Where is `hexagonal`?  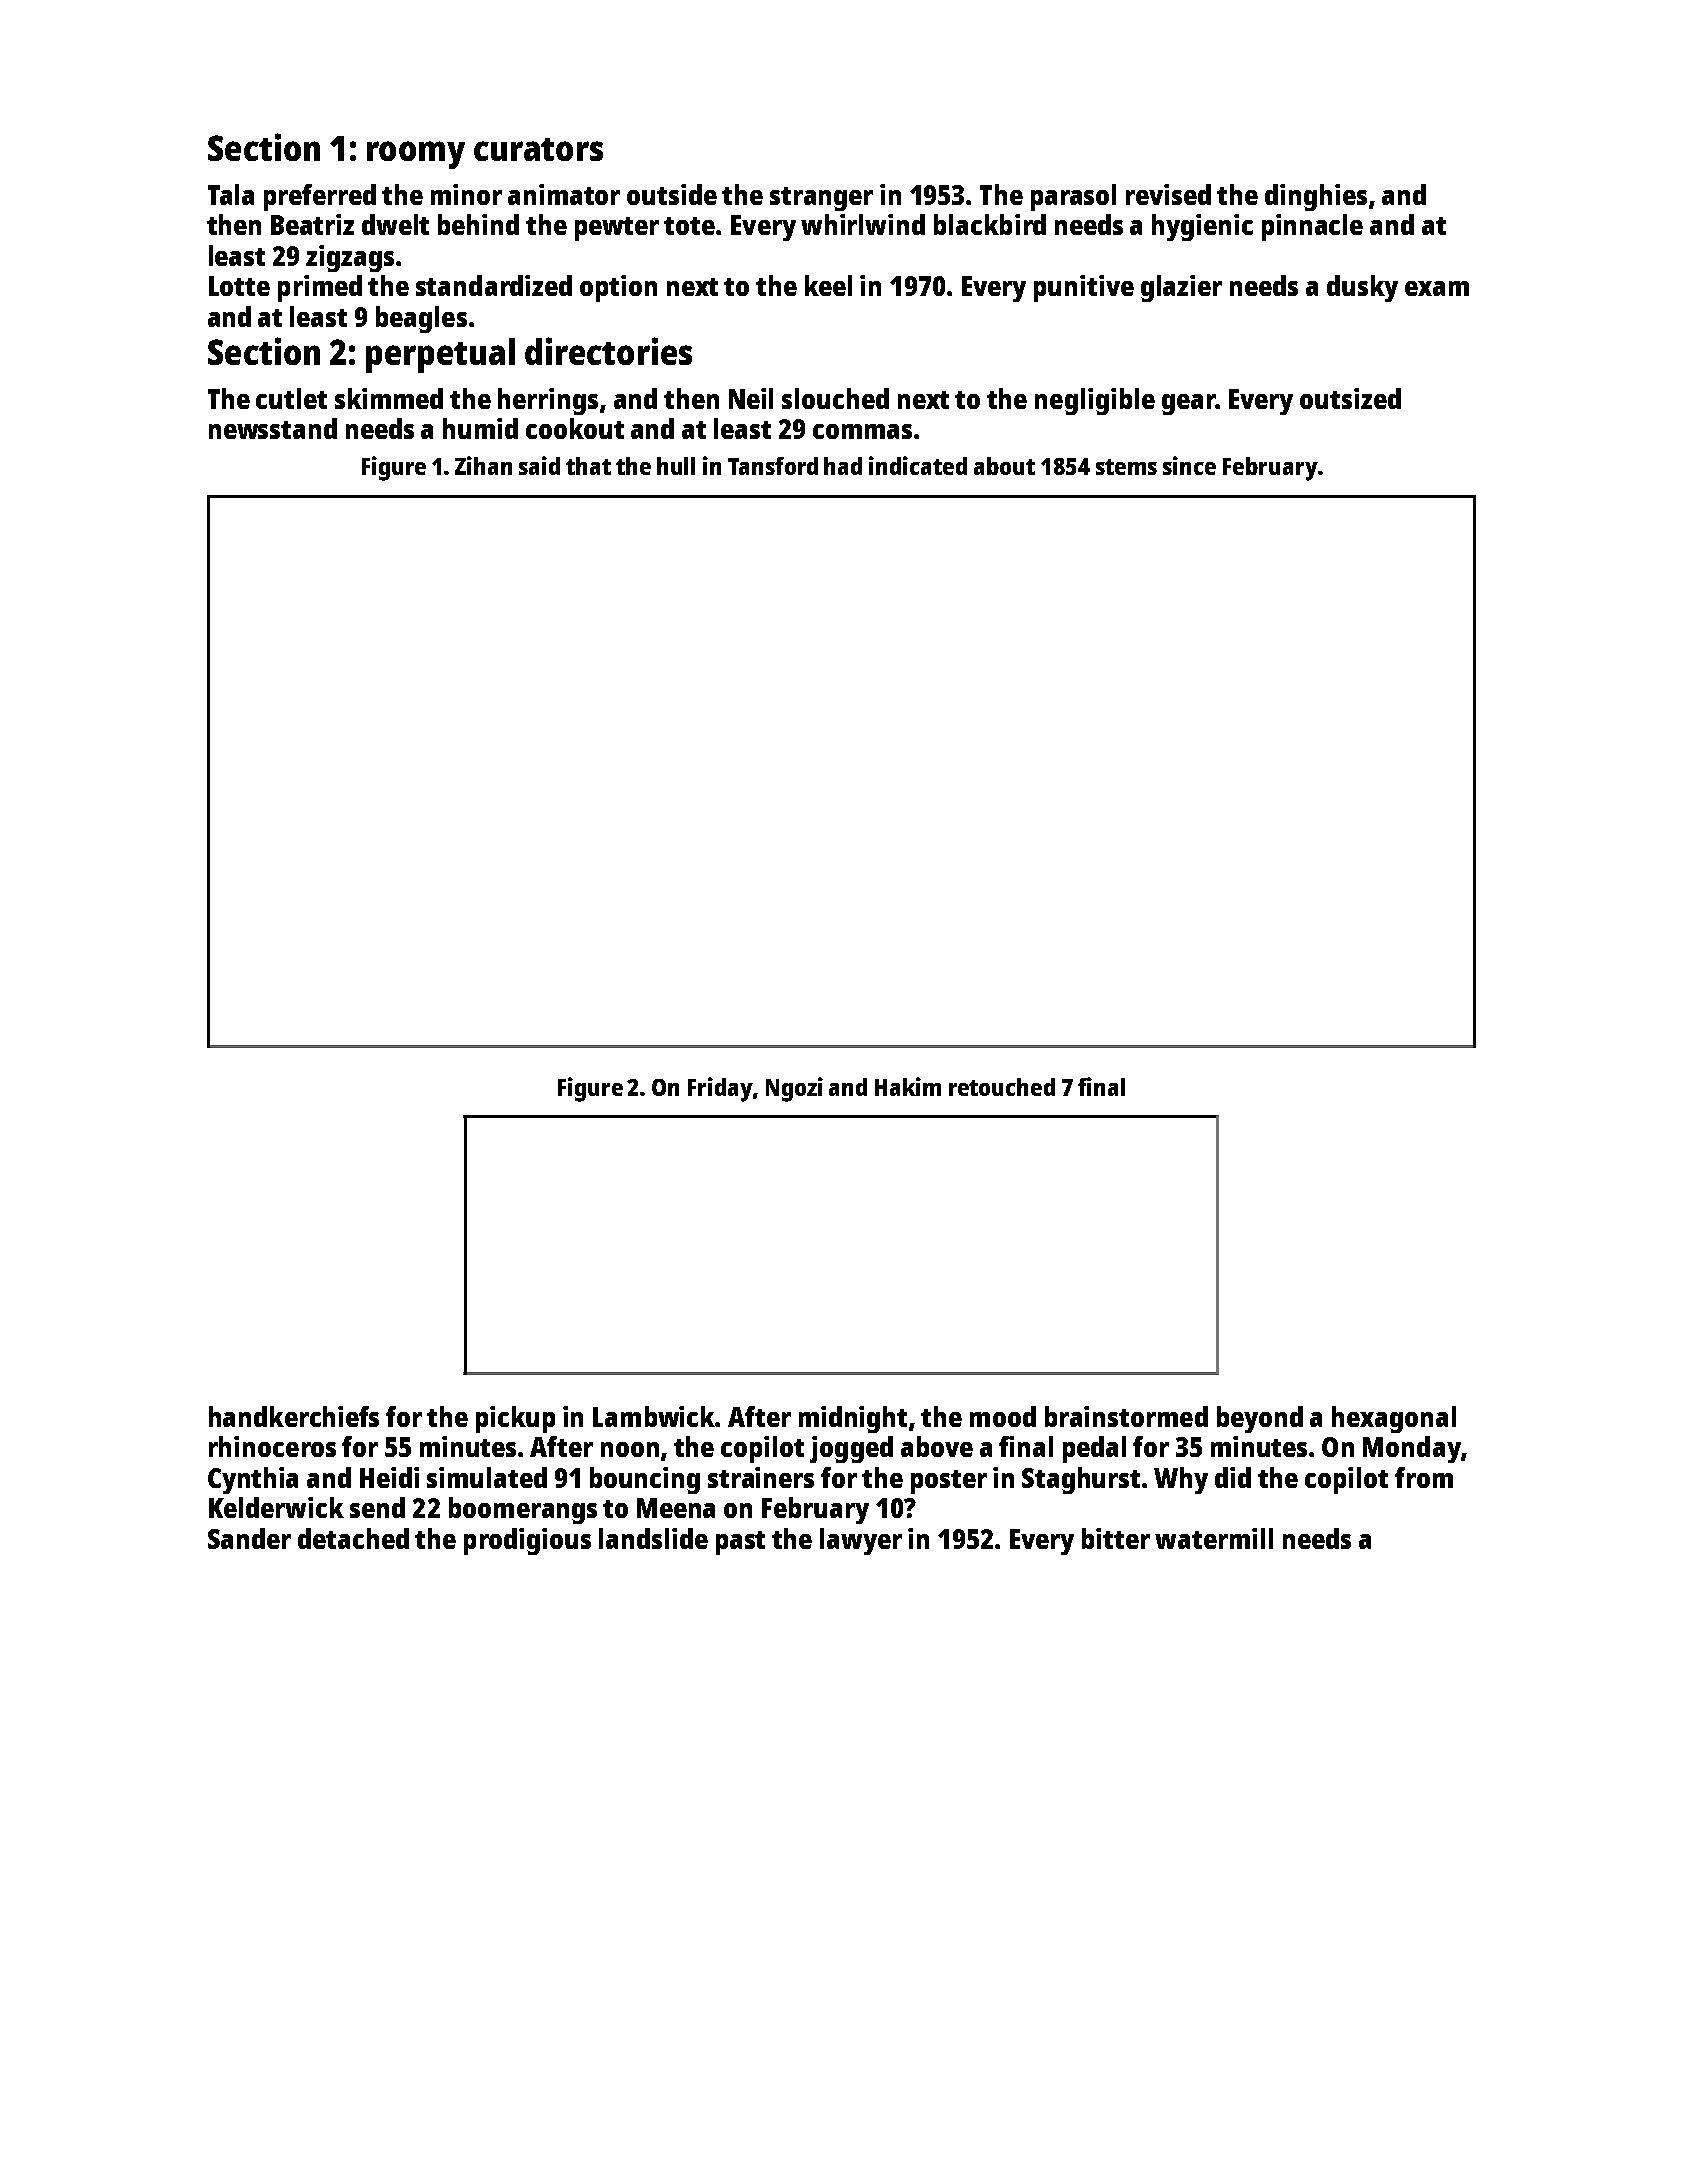 hexagonal is located at coordinates (1394, 1419).
